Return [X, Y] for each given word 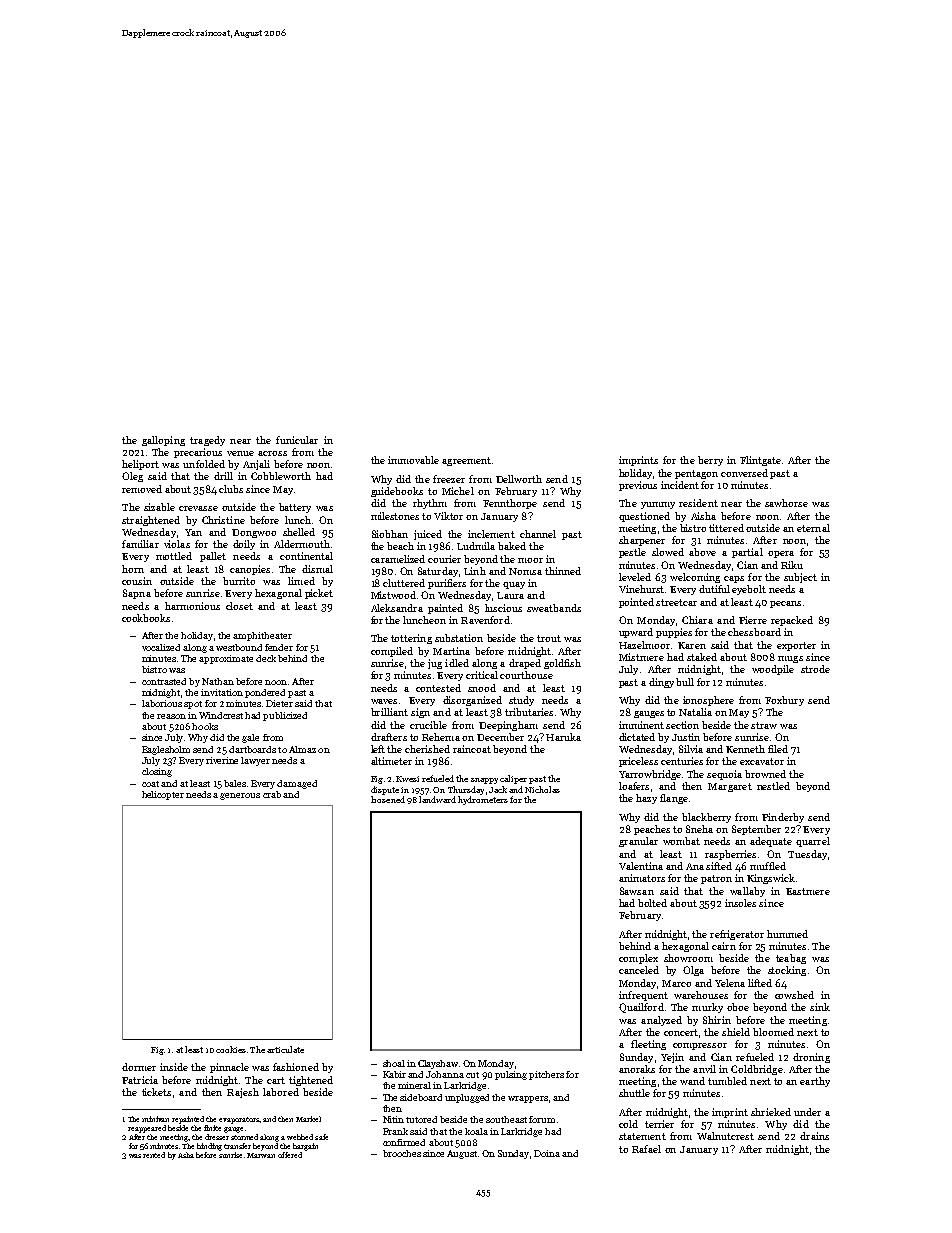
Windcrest [221, 715]
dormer [139, 1067]
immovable [413, 460]
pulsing [511, 1075]
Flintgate [760, 461]
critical [482, 675]
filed [778, 749]
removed [142, 489]
